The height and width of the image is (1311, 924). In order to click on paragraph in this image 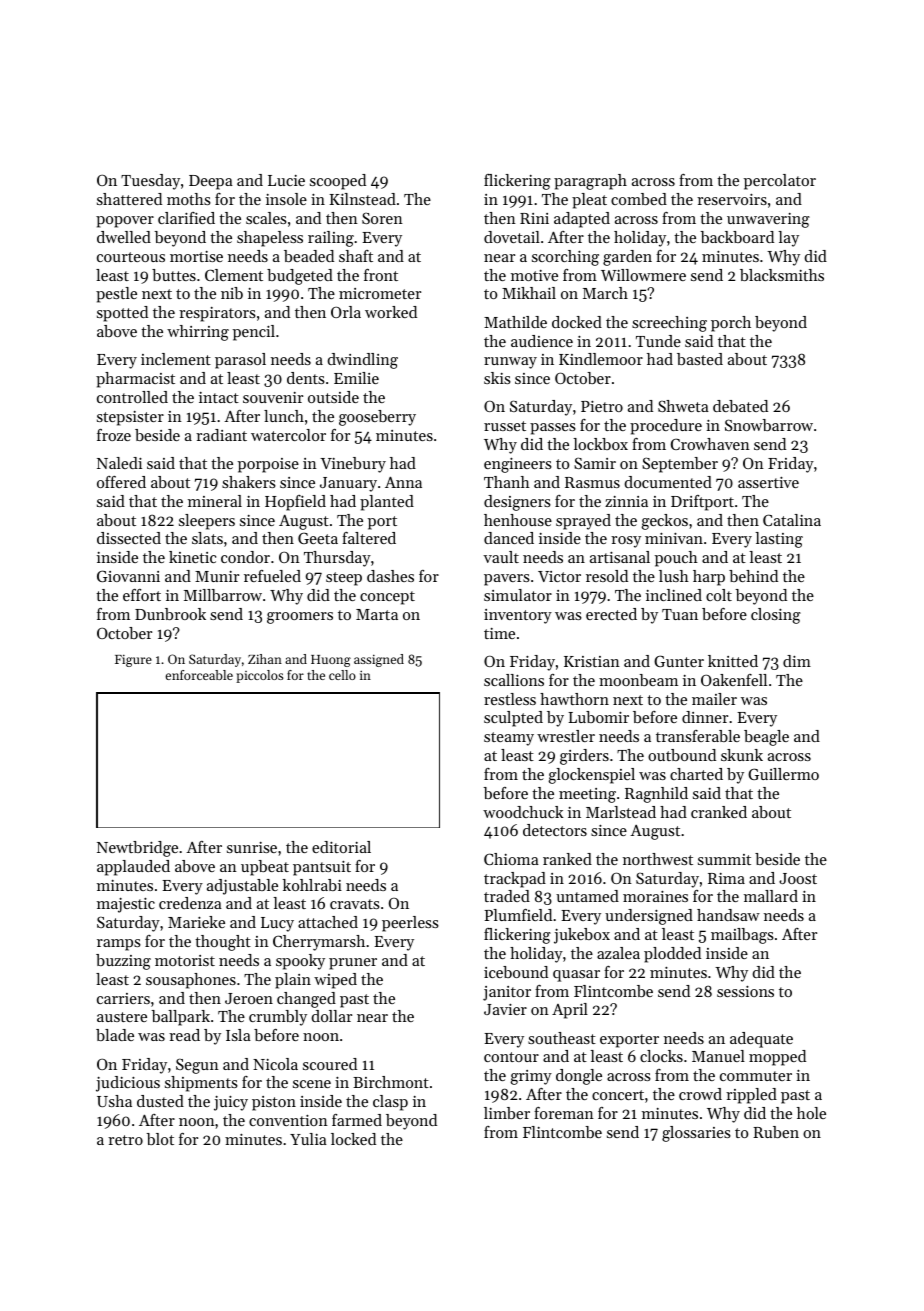, I will do `click(590, 182)`.
